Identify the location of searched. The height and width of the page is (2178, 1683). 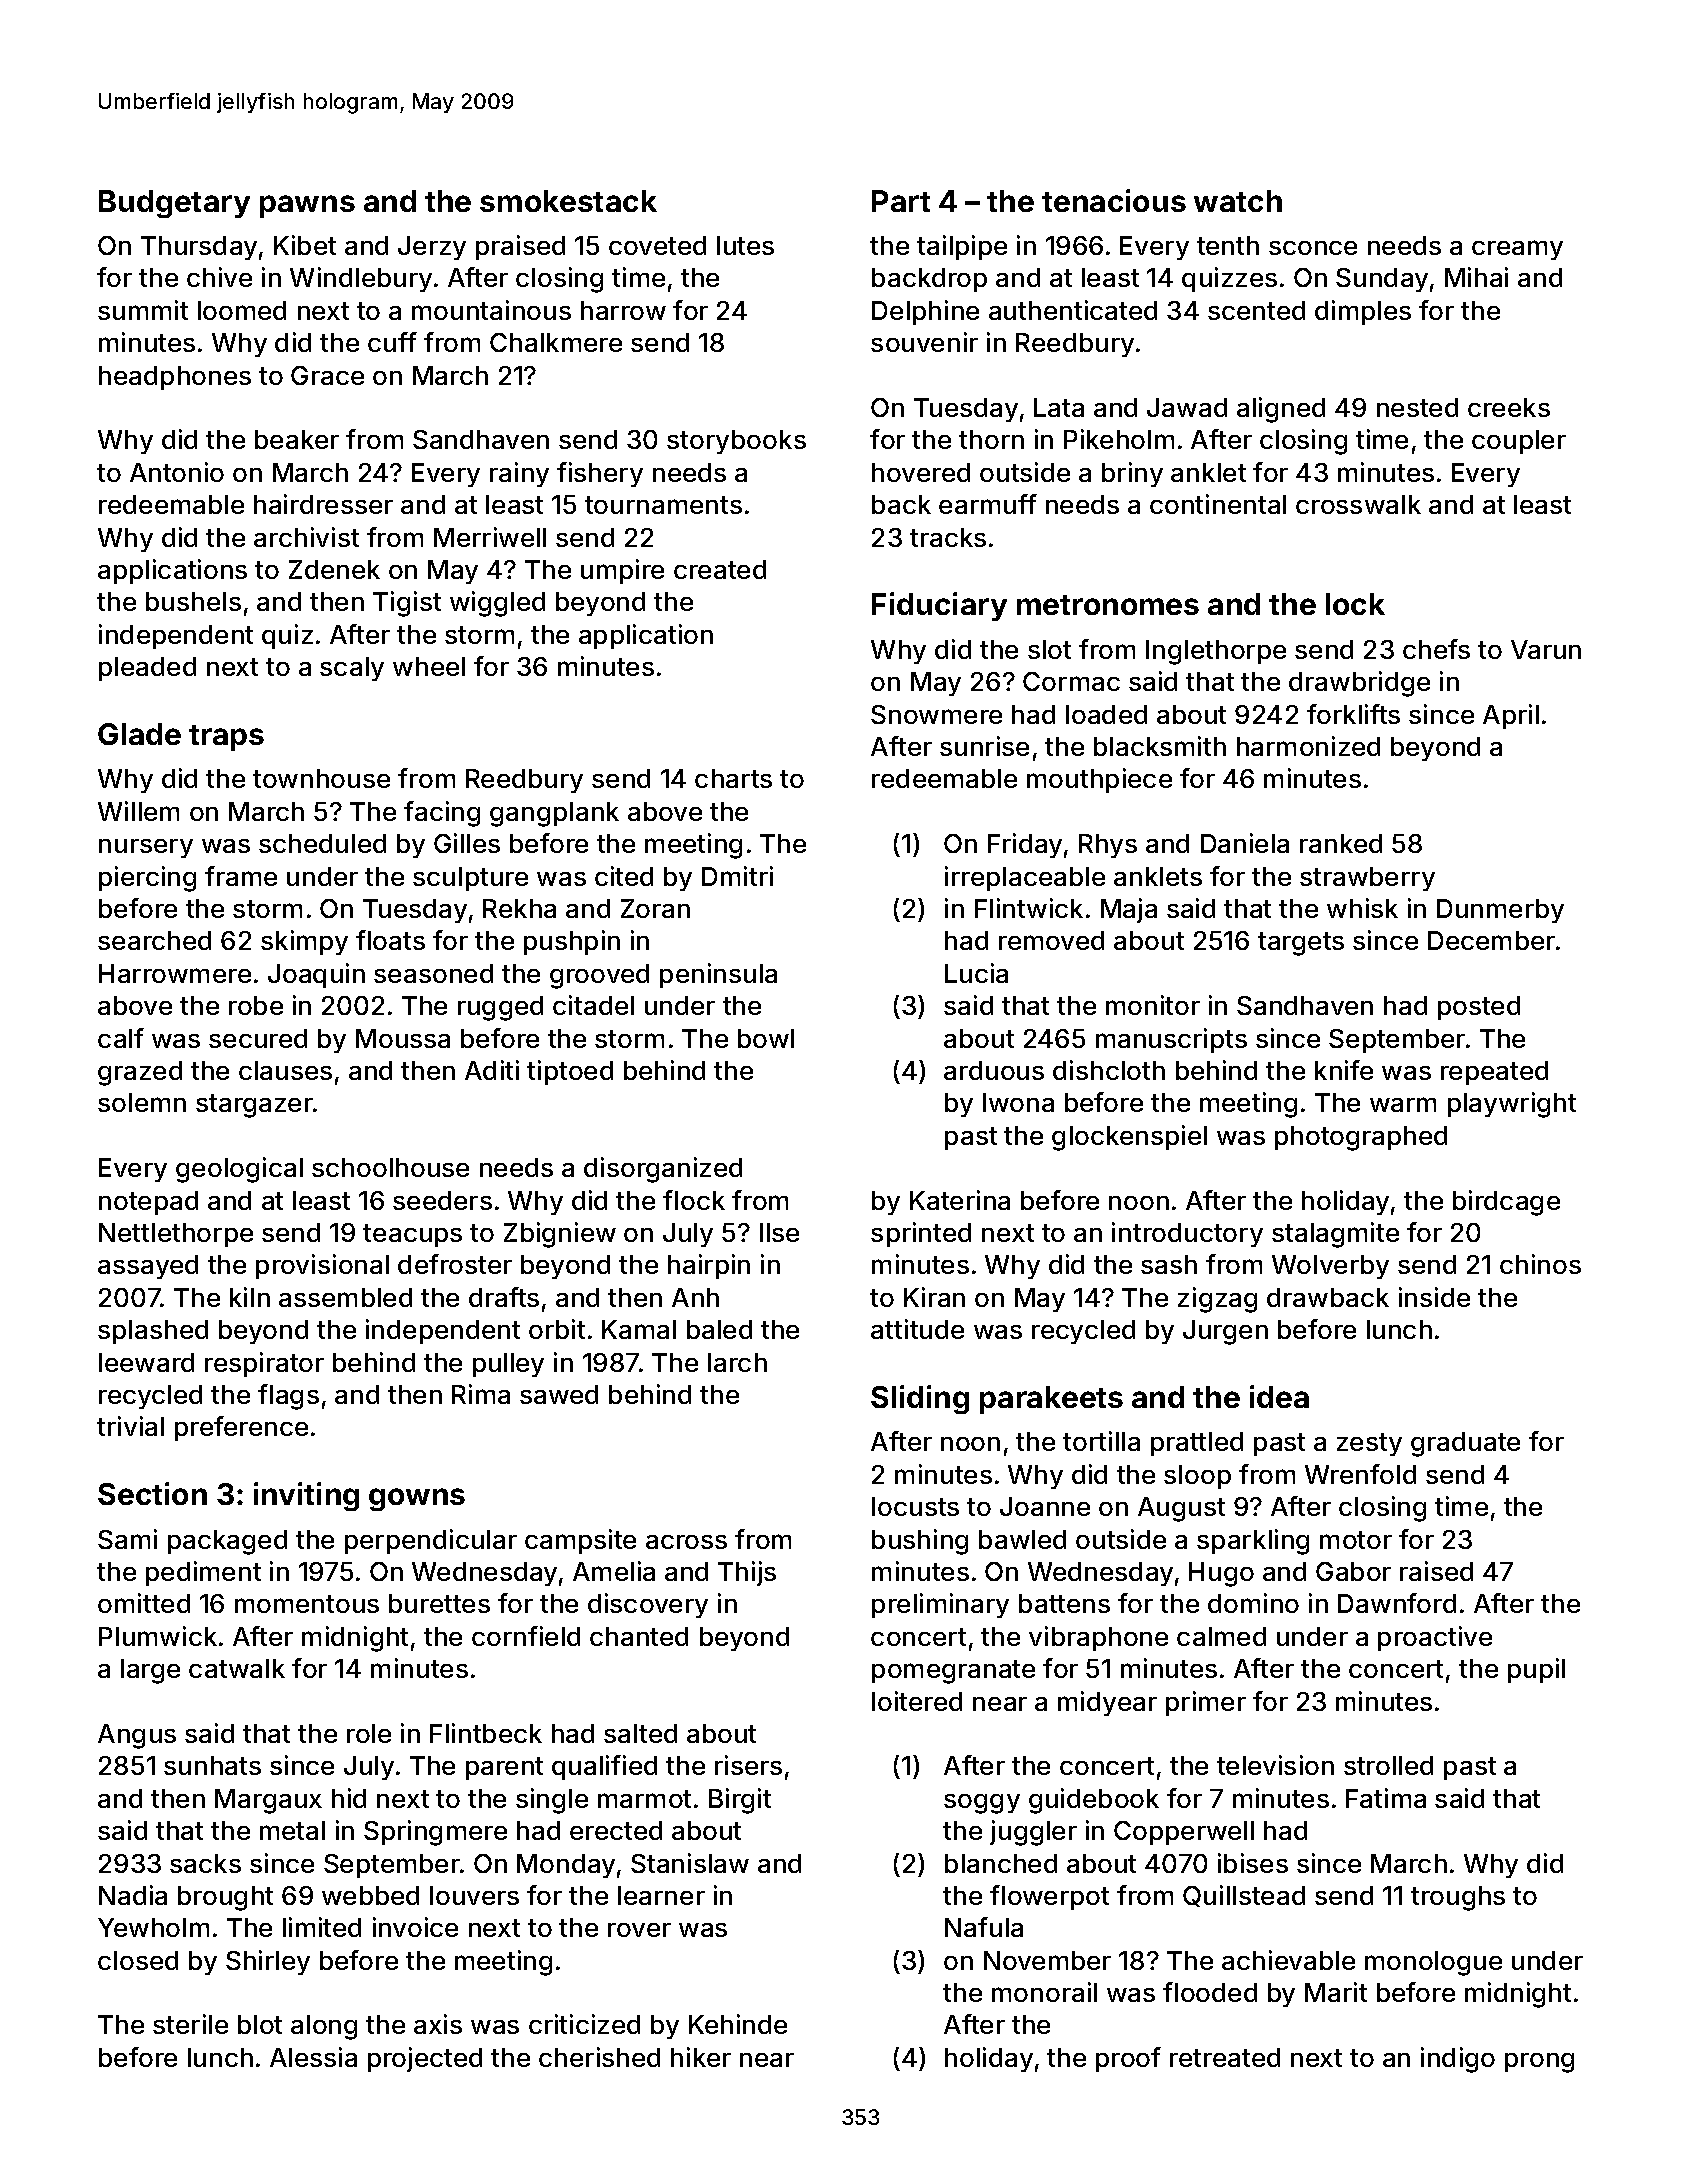
(154, 940).
